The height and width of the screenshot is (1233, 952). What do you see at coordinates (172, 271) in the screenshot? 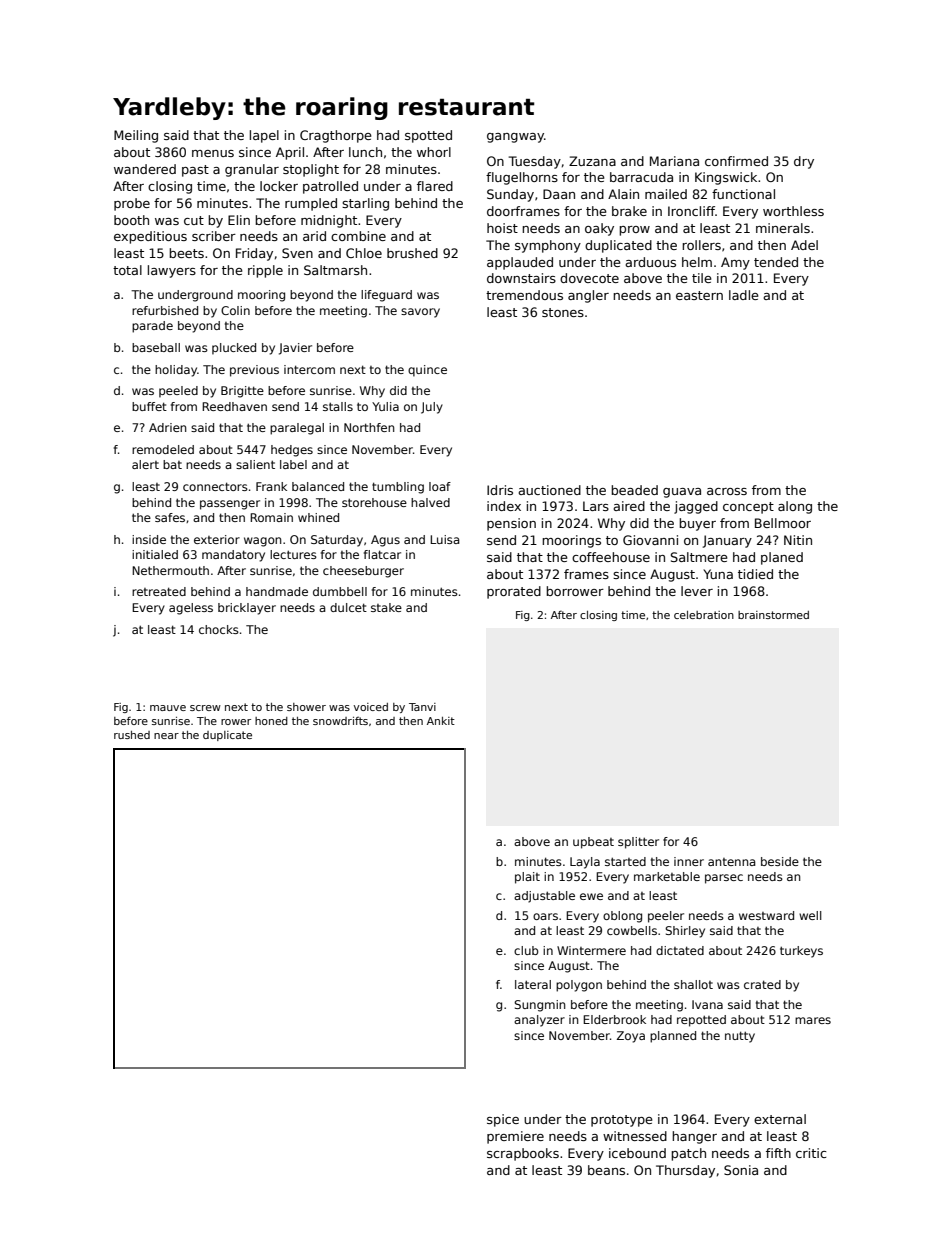
I see `lawyers` at bounding box center [172, 271].
